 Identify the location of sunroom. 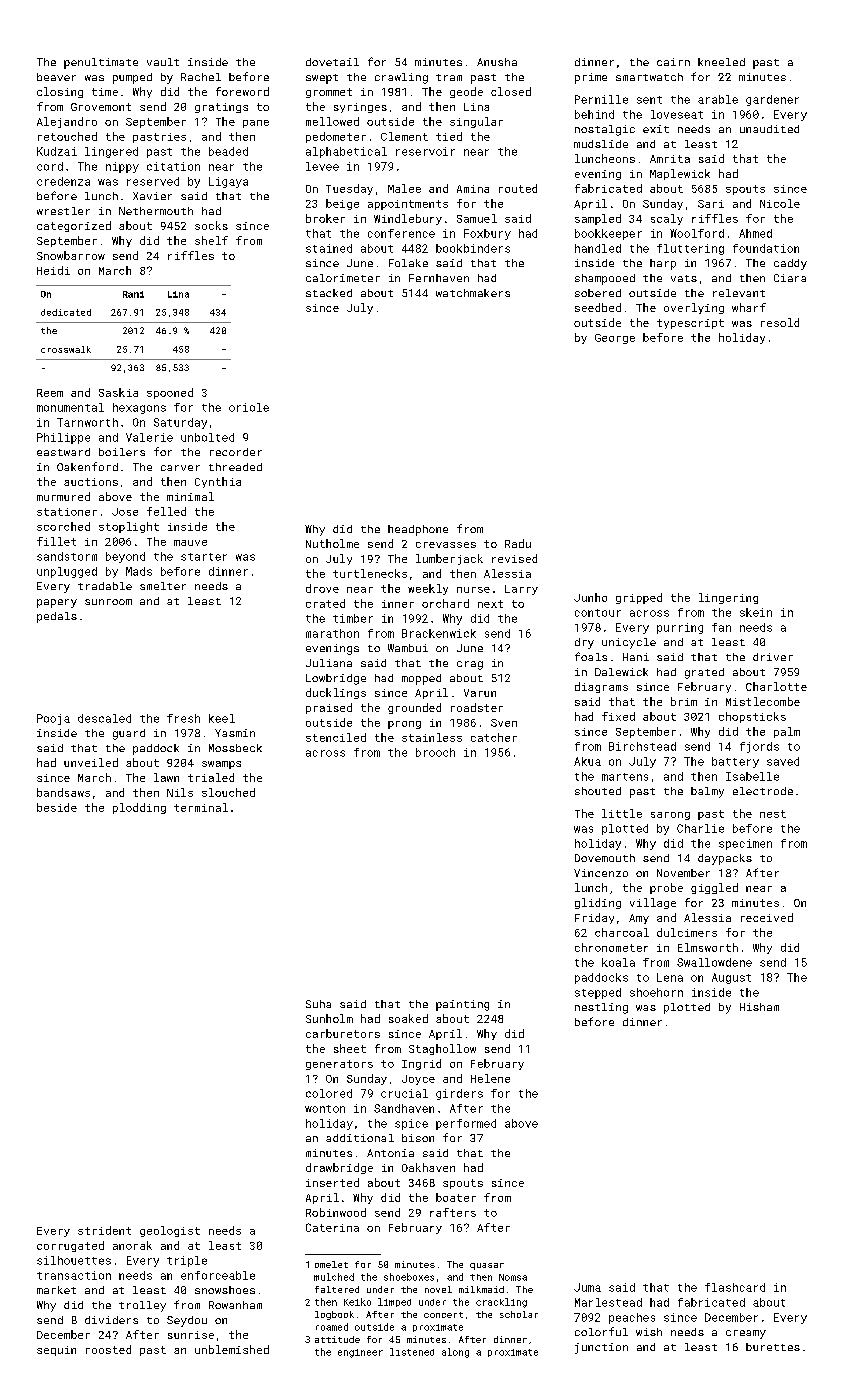
(108, 602).
